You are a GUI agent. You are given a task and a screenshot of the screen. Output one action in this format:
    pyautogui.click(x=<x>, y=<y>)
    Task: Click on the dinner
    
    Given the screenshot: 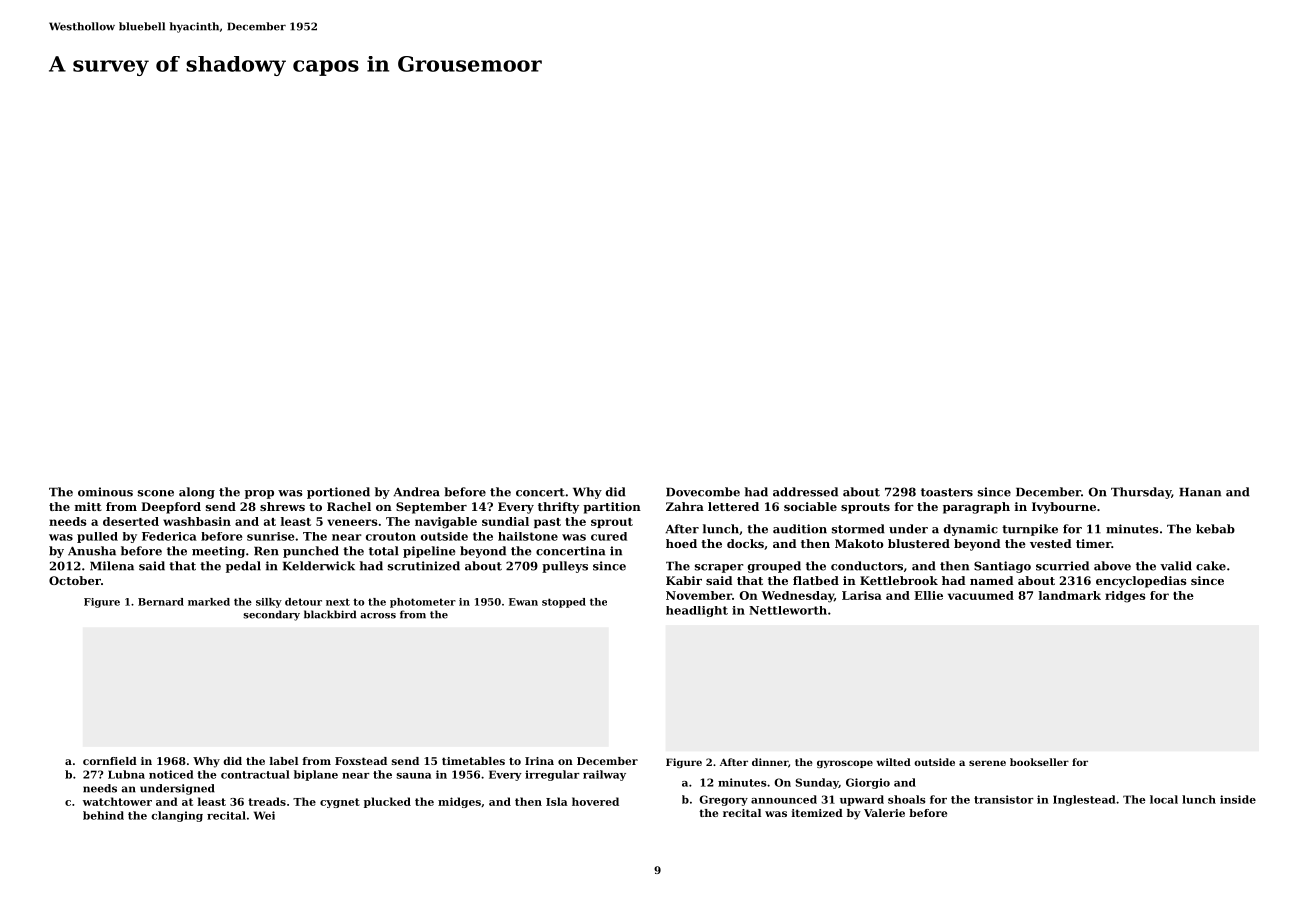 What is the action you would take?
    pyautogui.click(x=770, y=762)
